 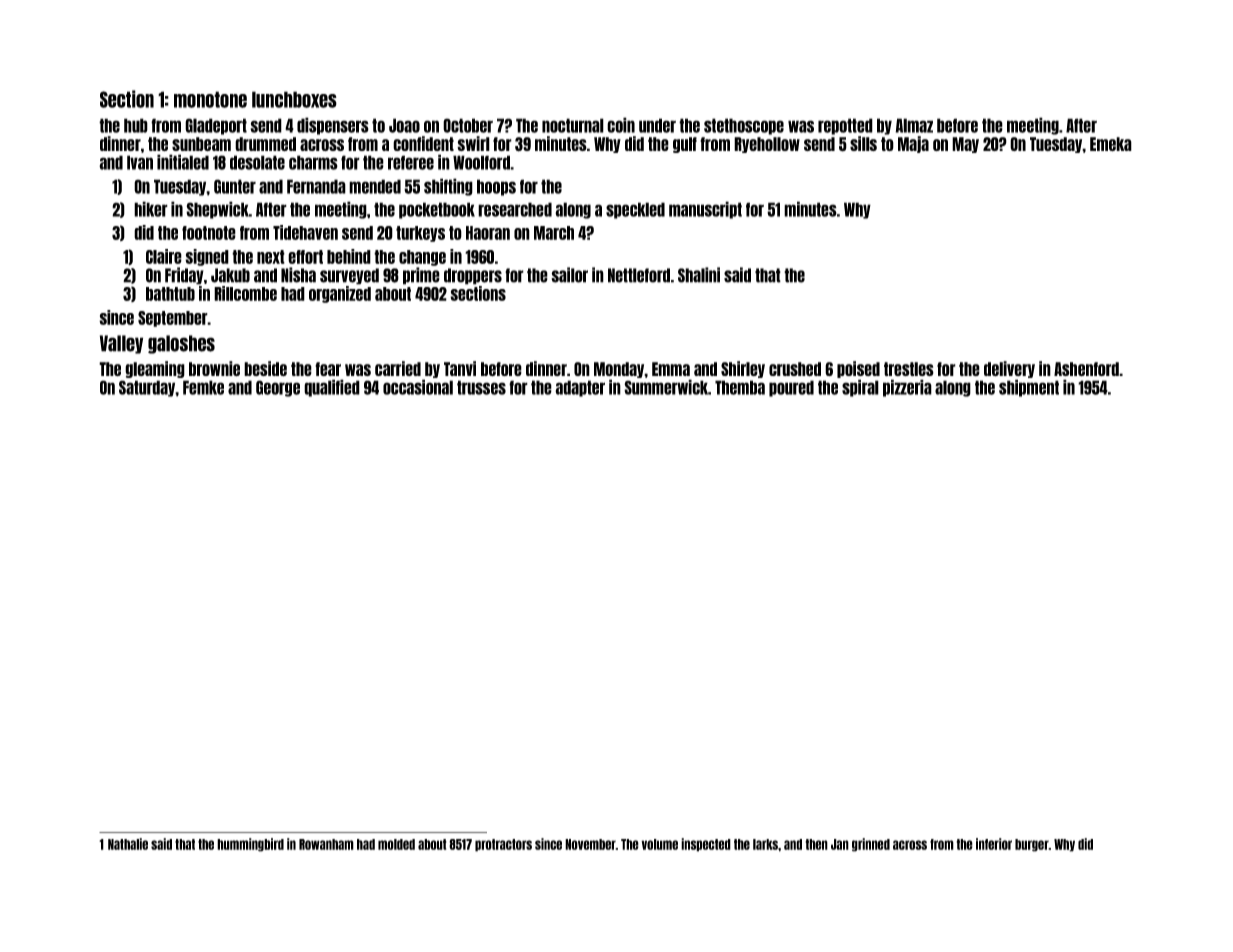 What do you see at coordinates (580, 388) in the screenshot?
I see `adapter` at bounding box center [580, 388].
